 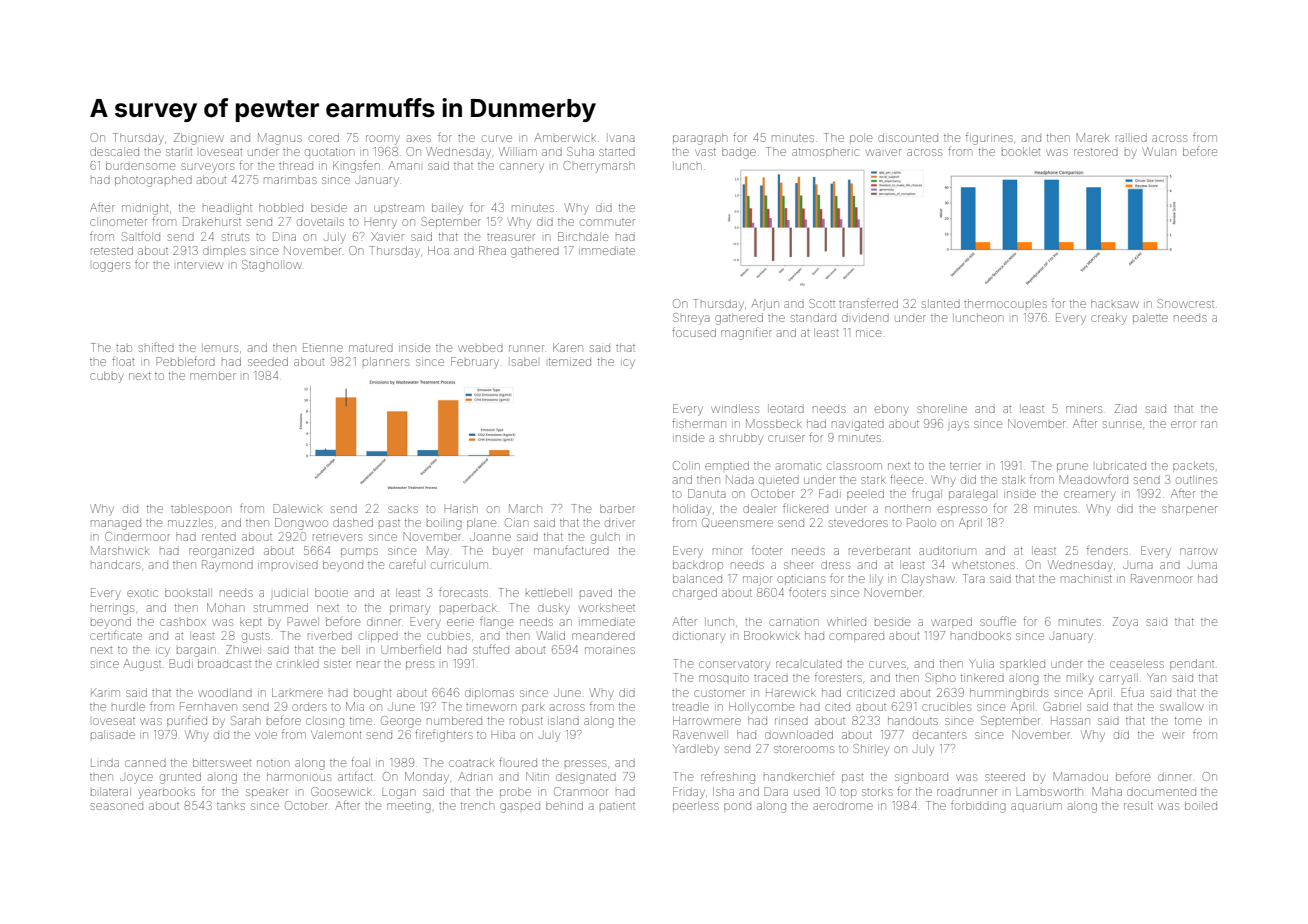 What do you see at coordinates (786, 438) in the document?
I see `cruiser` at bounding box center [786, 438].
